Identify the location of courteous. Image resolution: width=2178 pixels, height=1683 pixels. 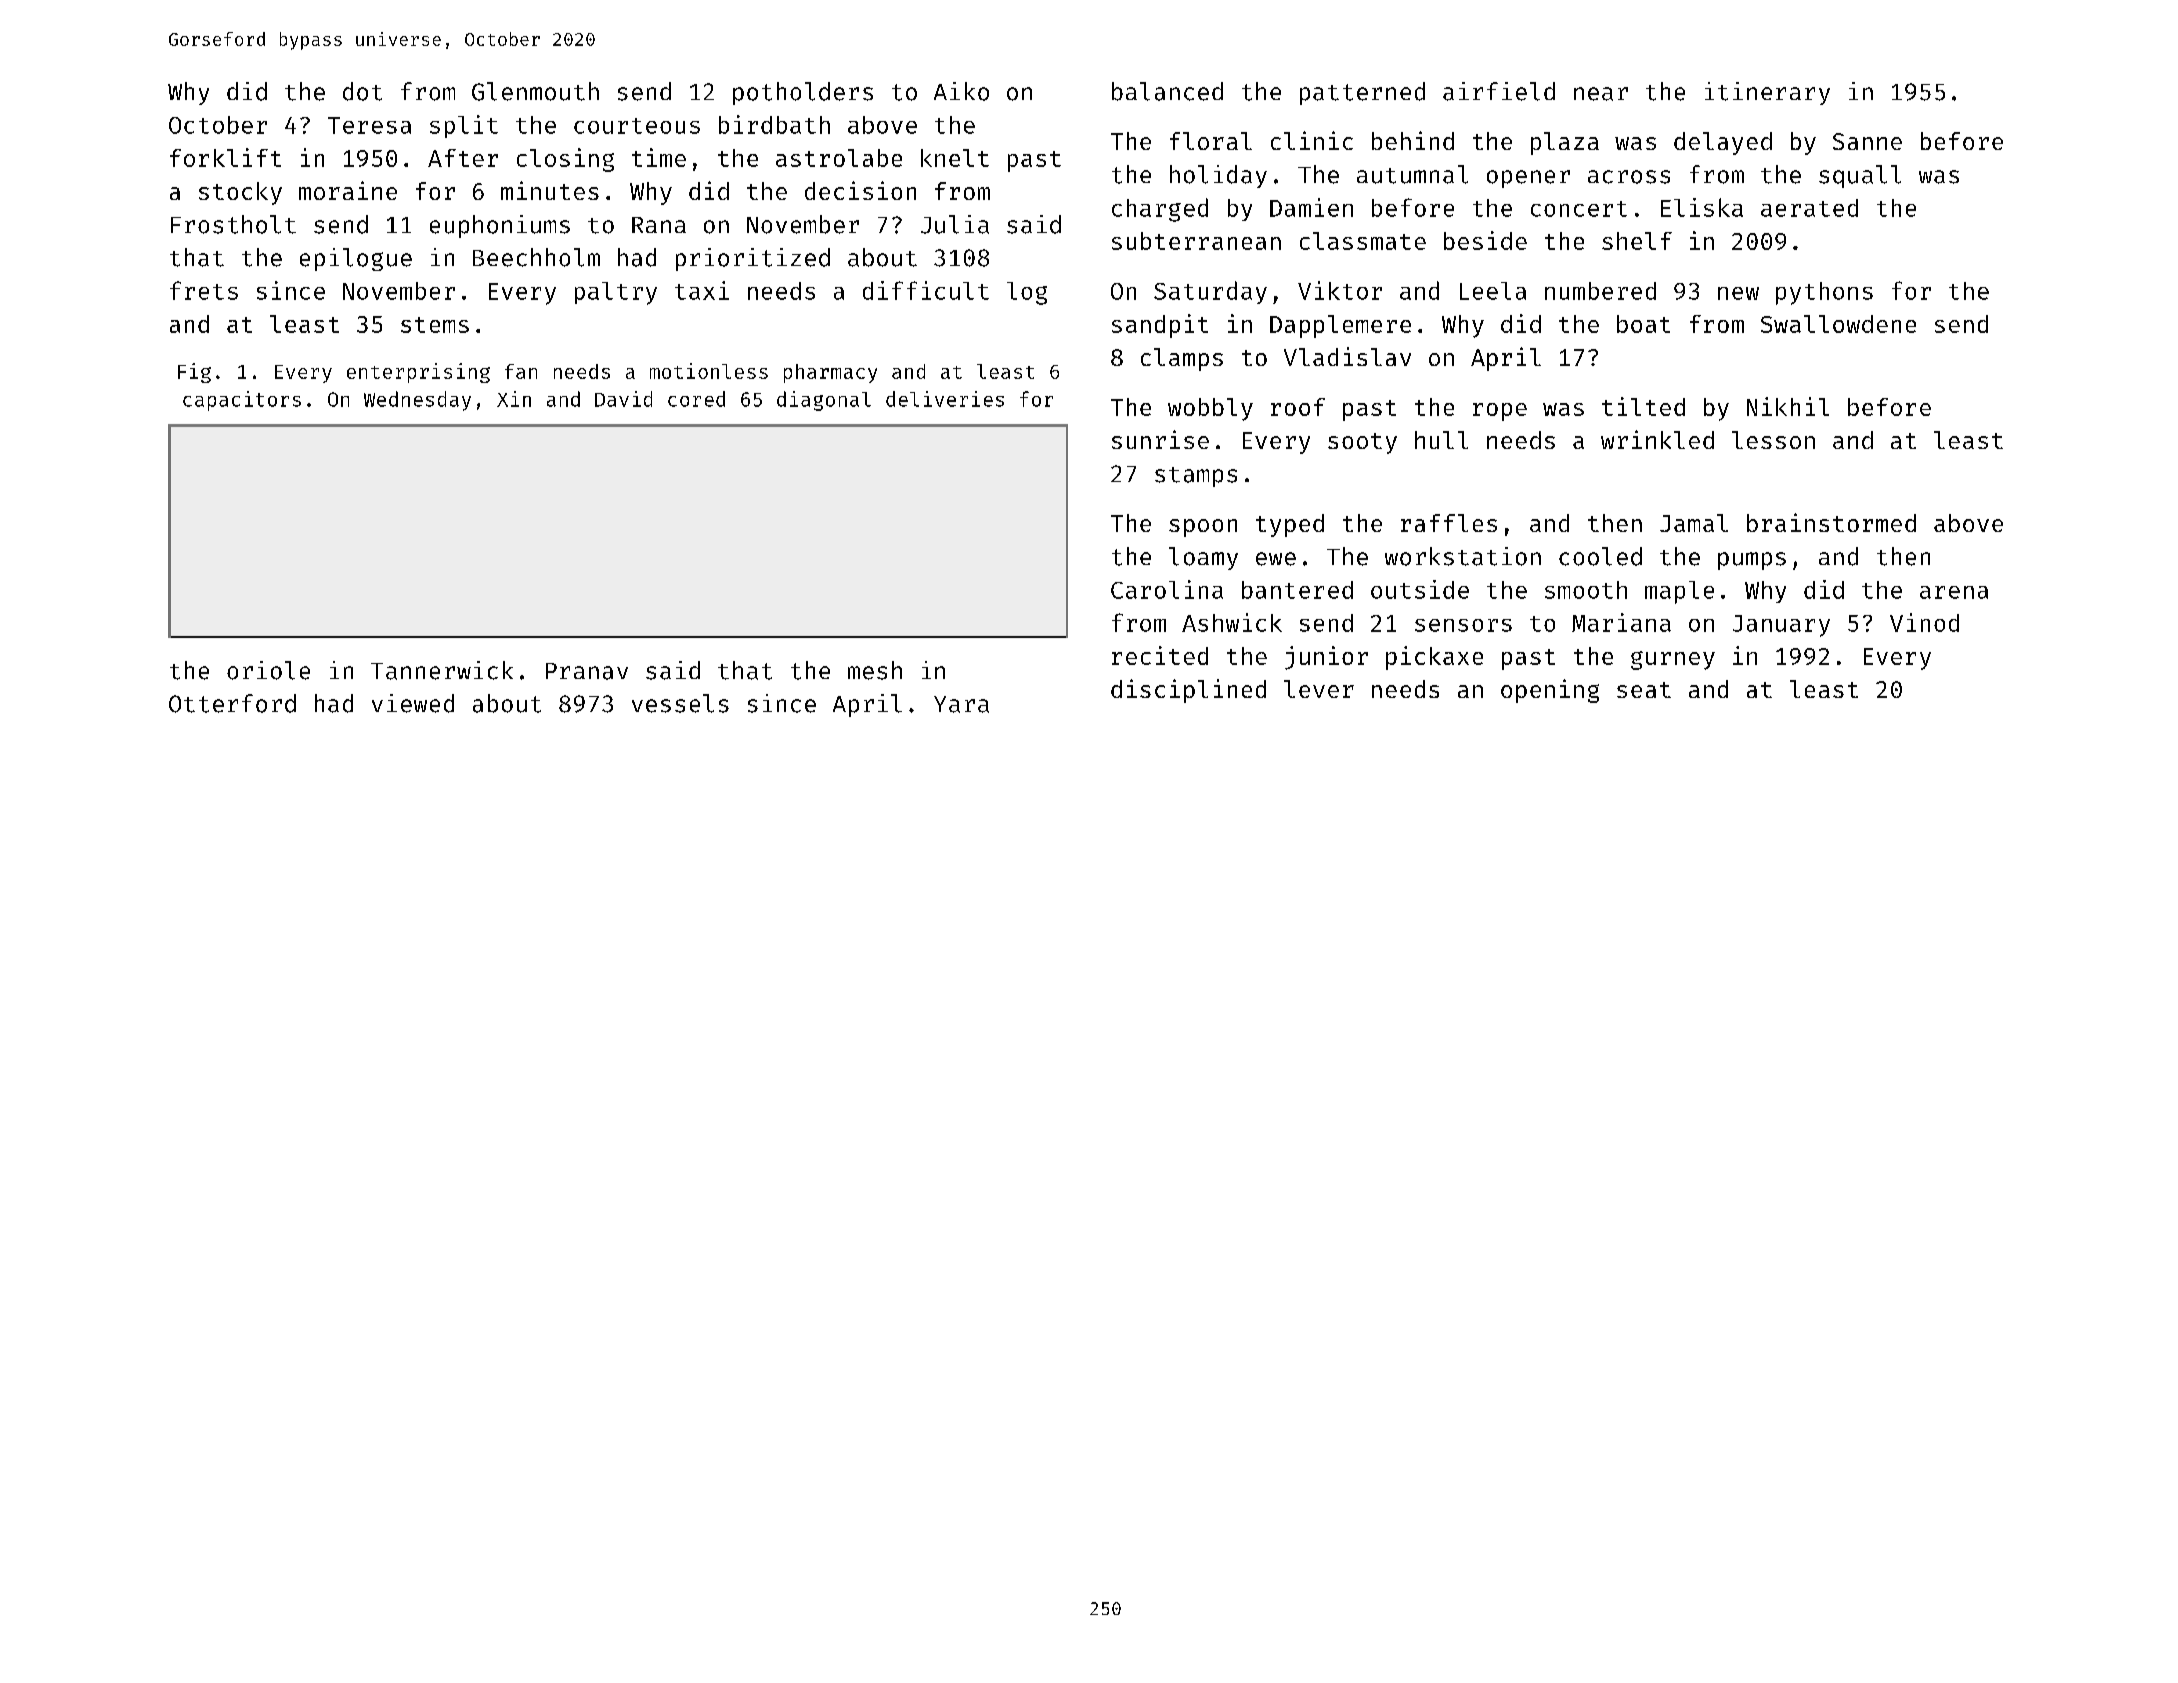
(637, 126).
